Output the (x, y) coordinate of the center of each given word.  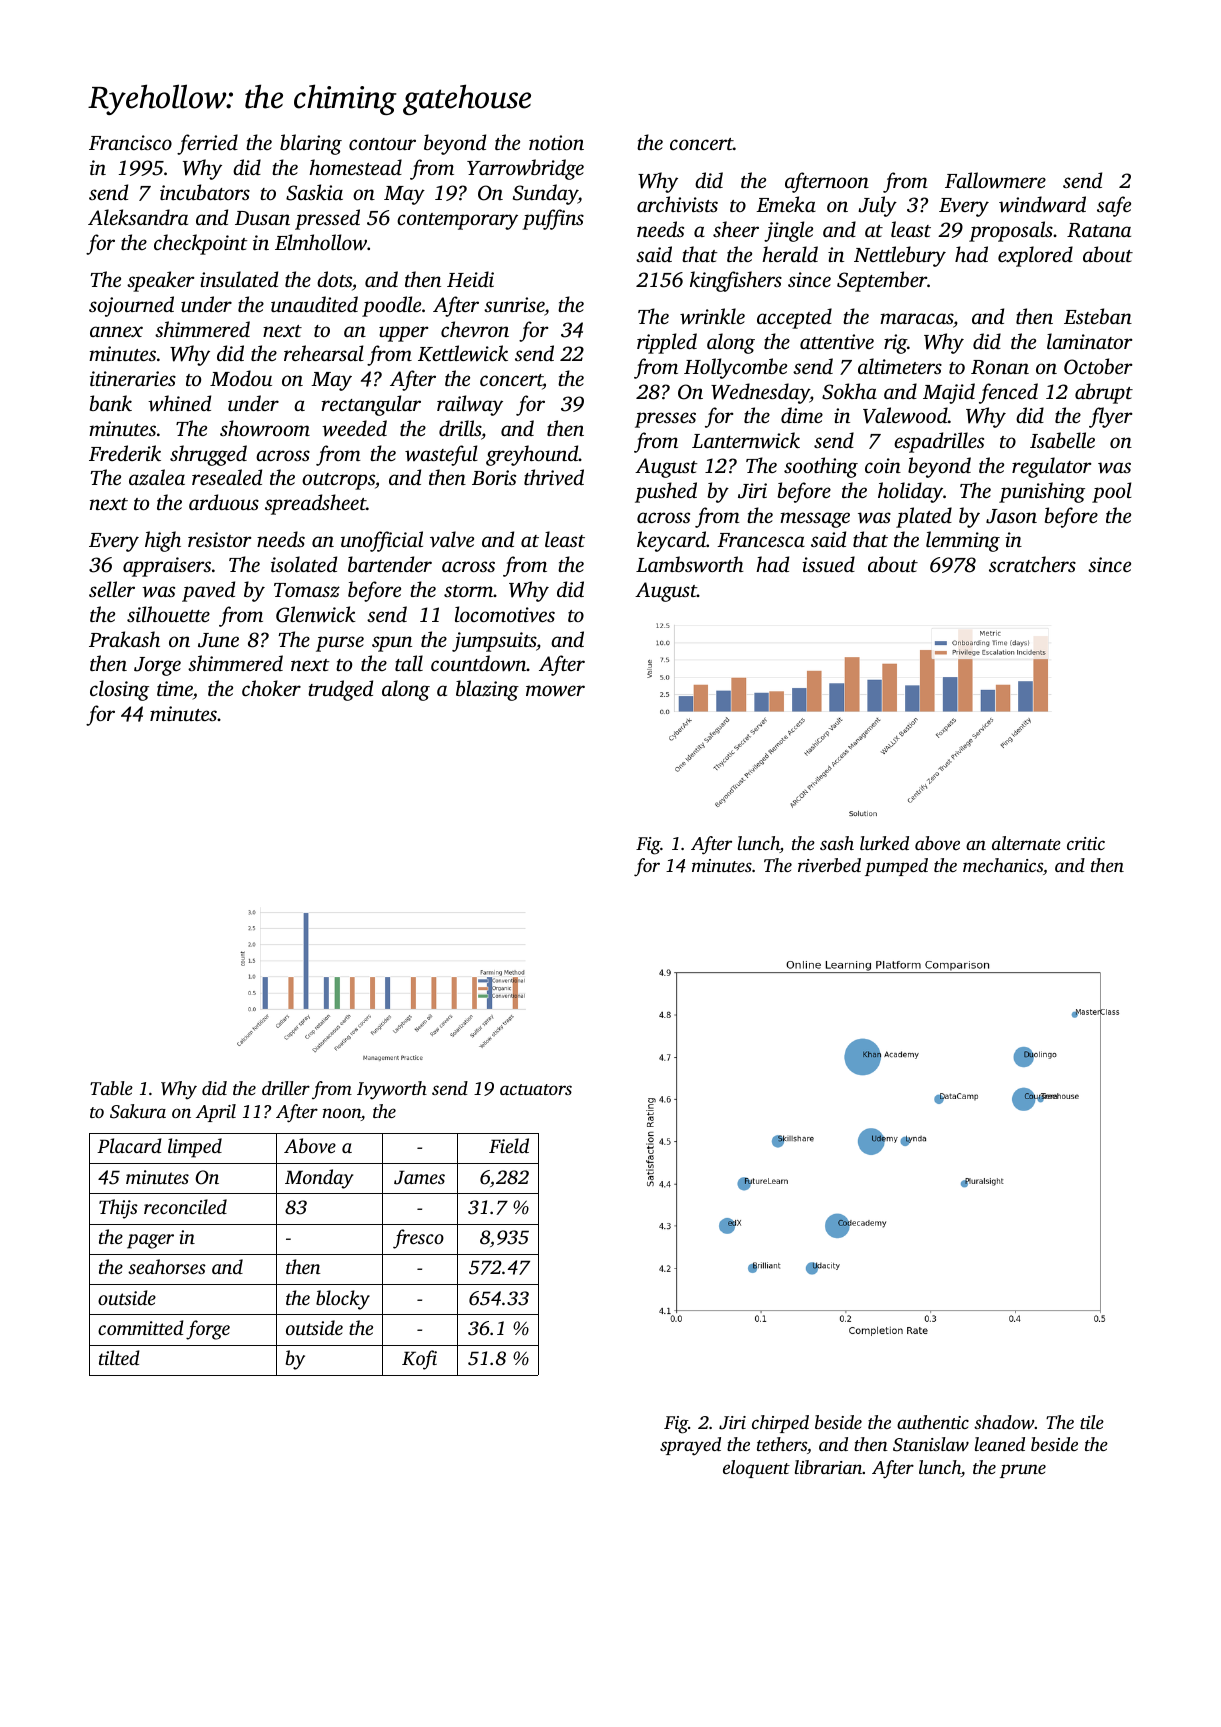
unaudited (314, 304)
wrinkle (712, 316)
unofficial (382, 541)
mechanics (1003, 865)
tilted (119, 1357)
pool (1112, 492)
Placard (129, 1145)
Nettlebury (900, 256)
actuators (536, 1089)
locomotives (505, 614)
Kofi (419, 1360)
